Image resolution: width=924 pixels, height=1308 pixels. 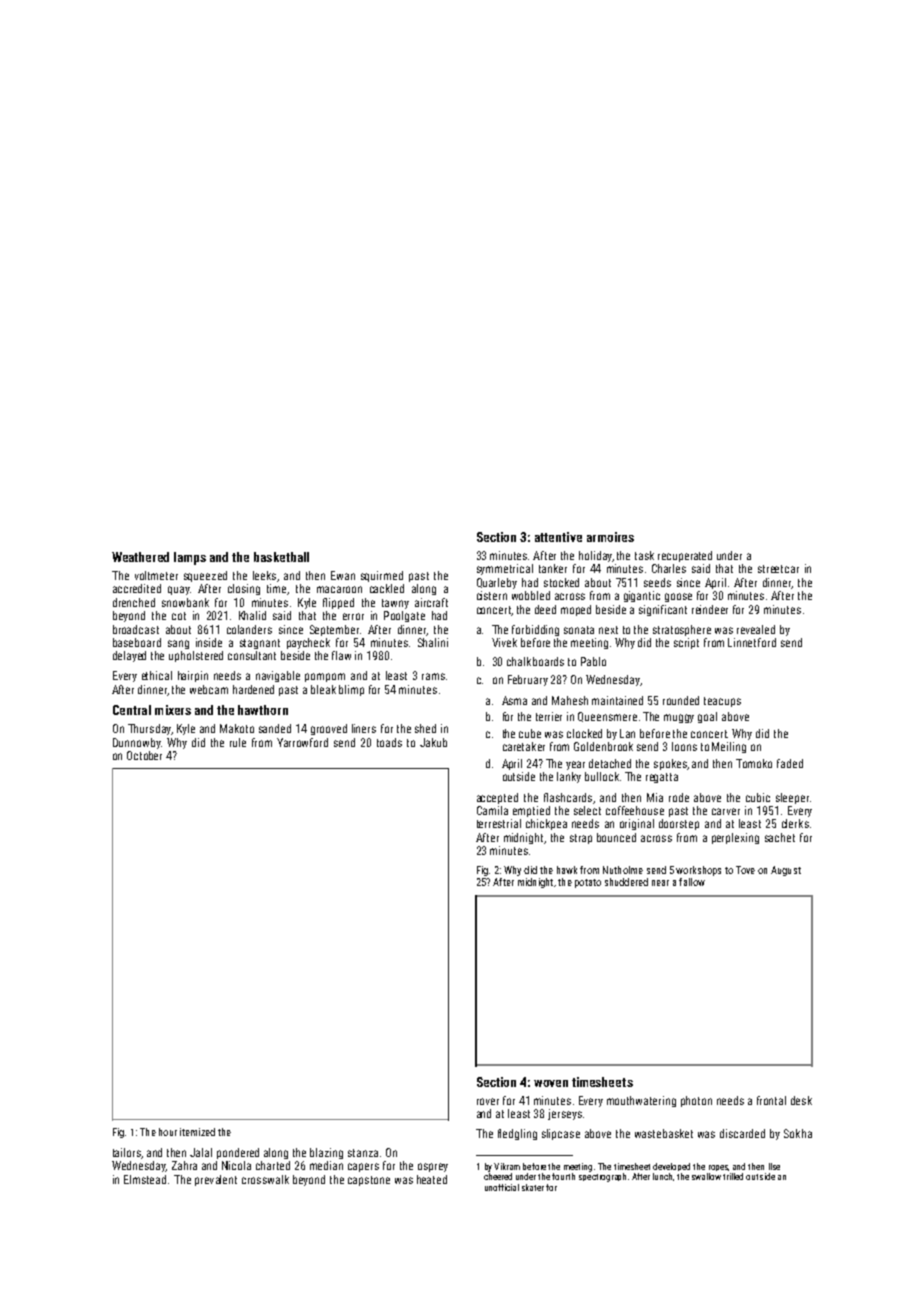 I want to click on shuddered, so click(x=626, y=882).
